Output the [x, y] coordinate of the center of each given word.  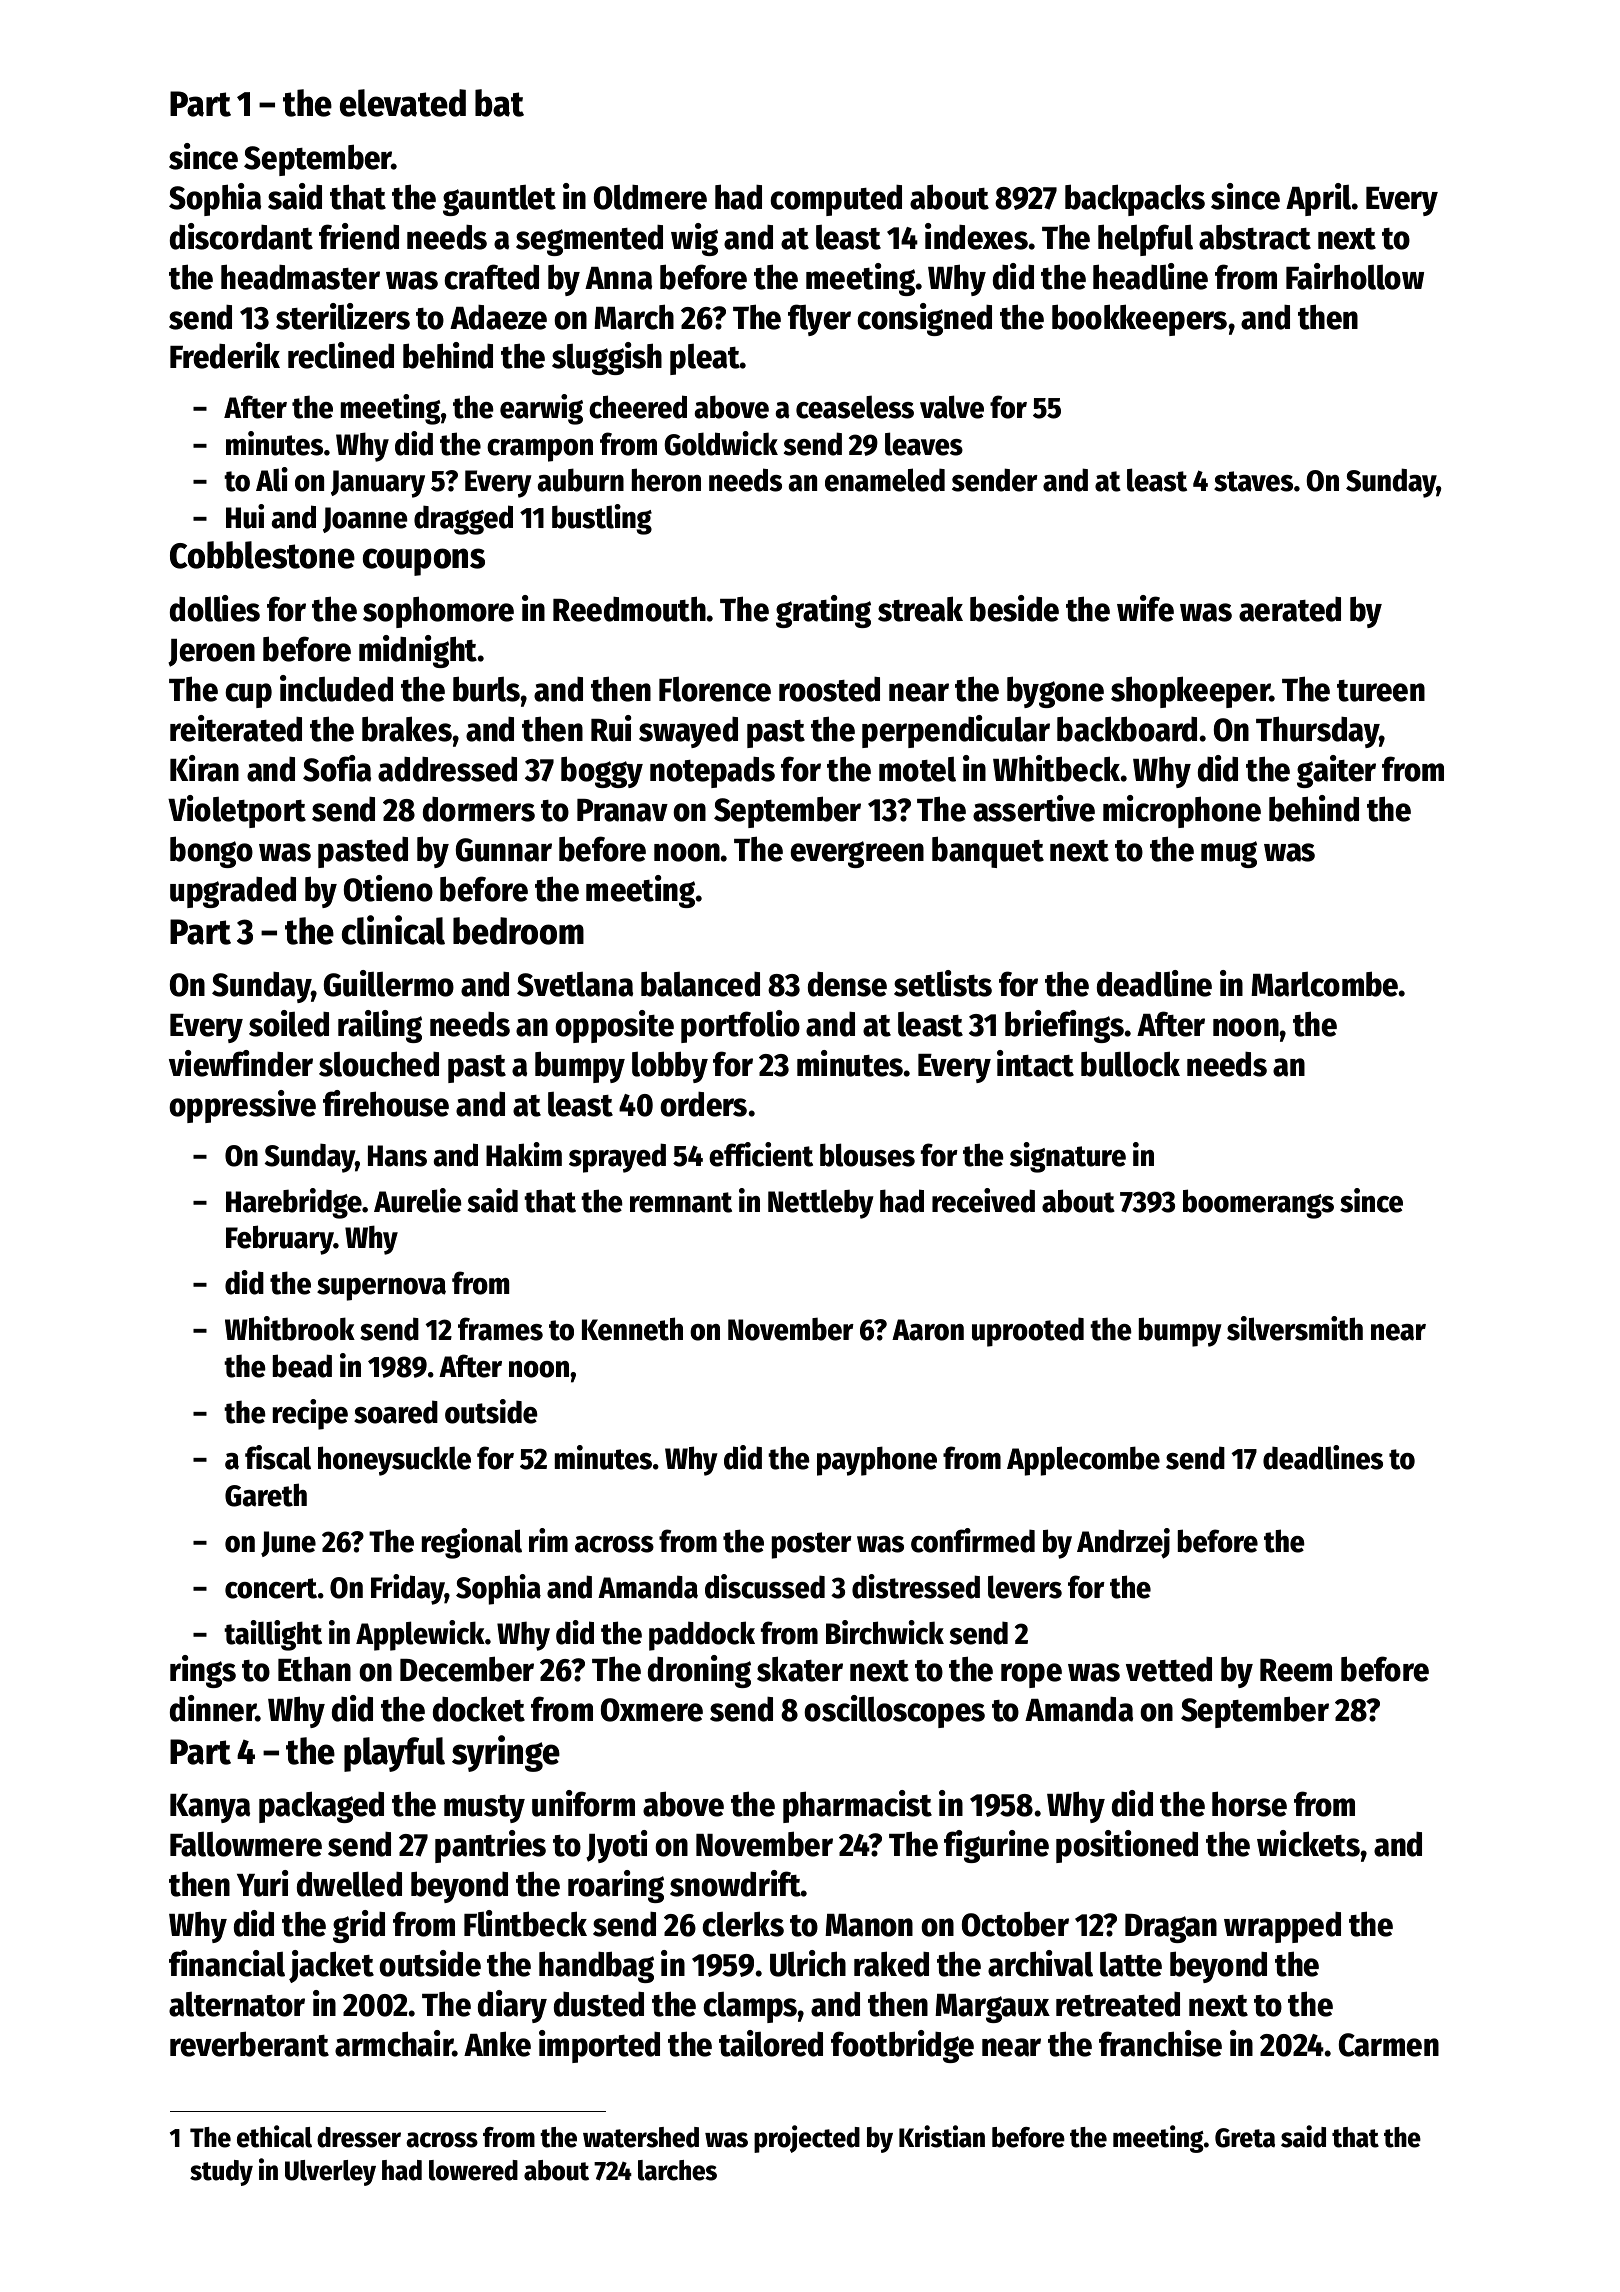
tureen [1381, 691]
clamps [750, 2007]
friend [359, 236]
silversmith [1295, 1328]
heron [666, 480]
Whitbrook [290, 1328]
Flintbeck [525, 1923]
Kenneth [632, 1329]
